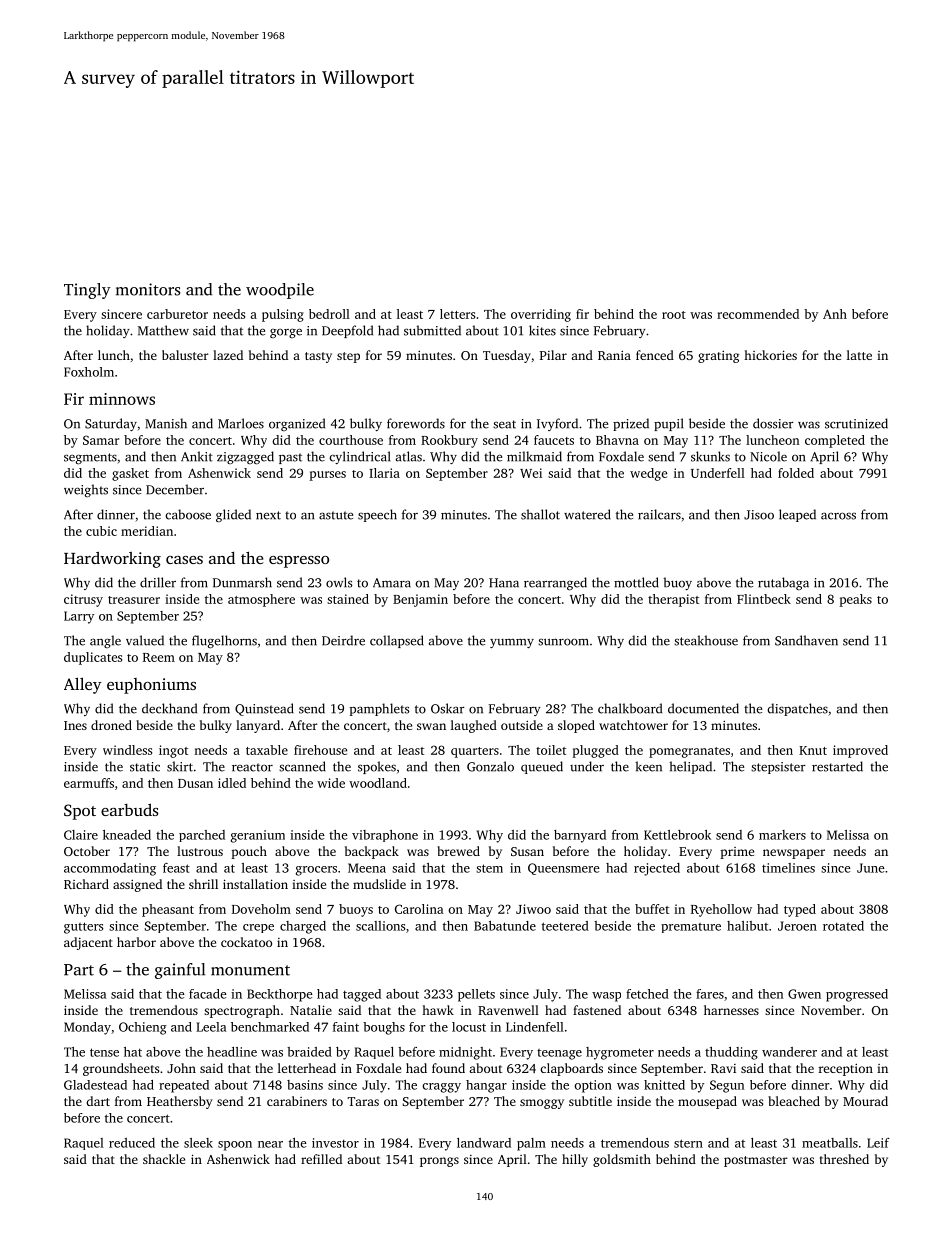 This document has width=952, height=1233. I want to click on steakhouse, so click(706, 640).
